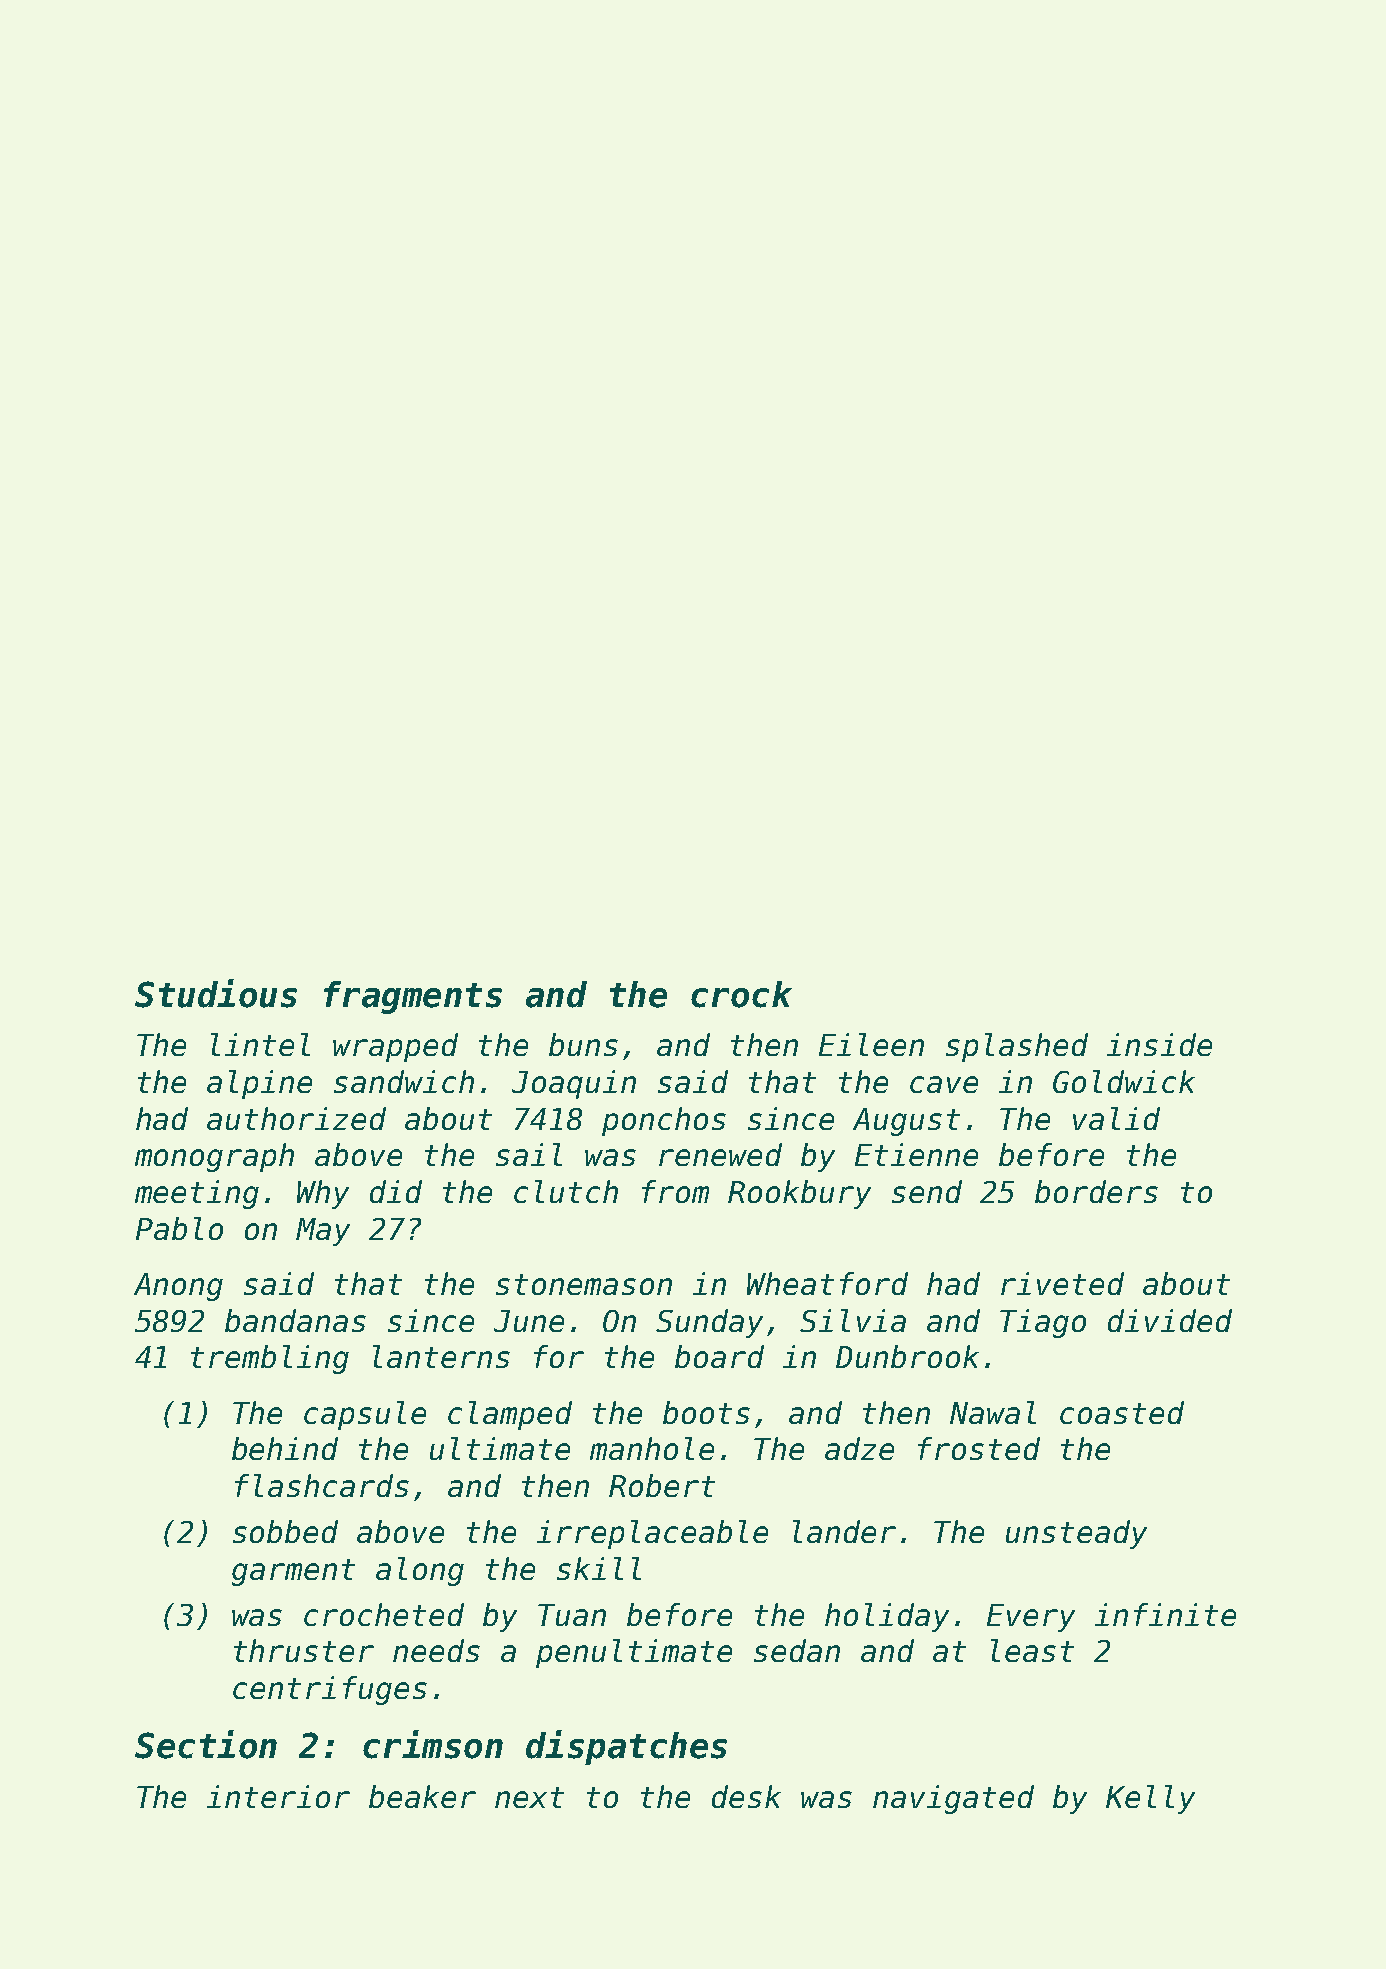 This screenshot has width=1386, height=1969. Describe the element at coordinates (436, 1650) in the screenshot. I see `needs` at that location.
